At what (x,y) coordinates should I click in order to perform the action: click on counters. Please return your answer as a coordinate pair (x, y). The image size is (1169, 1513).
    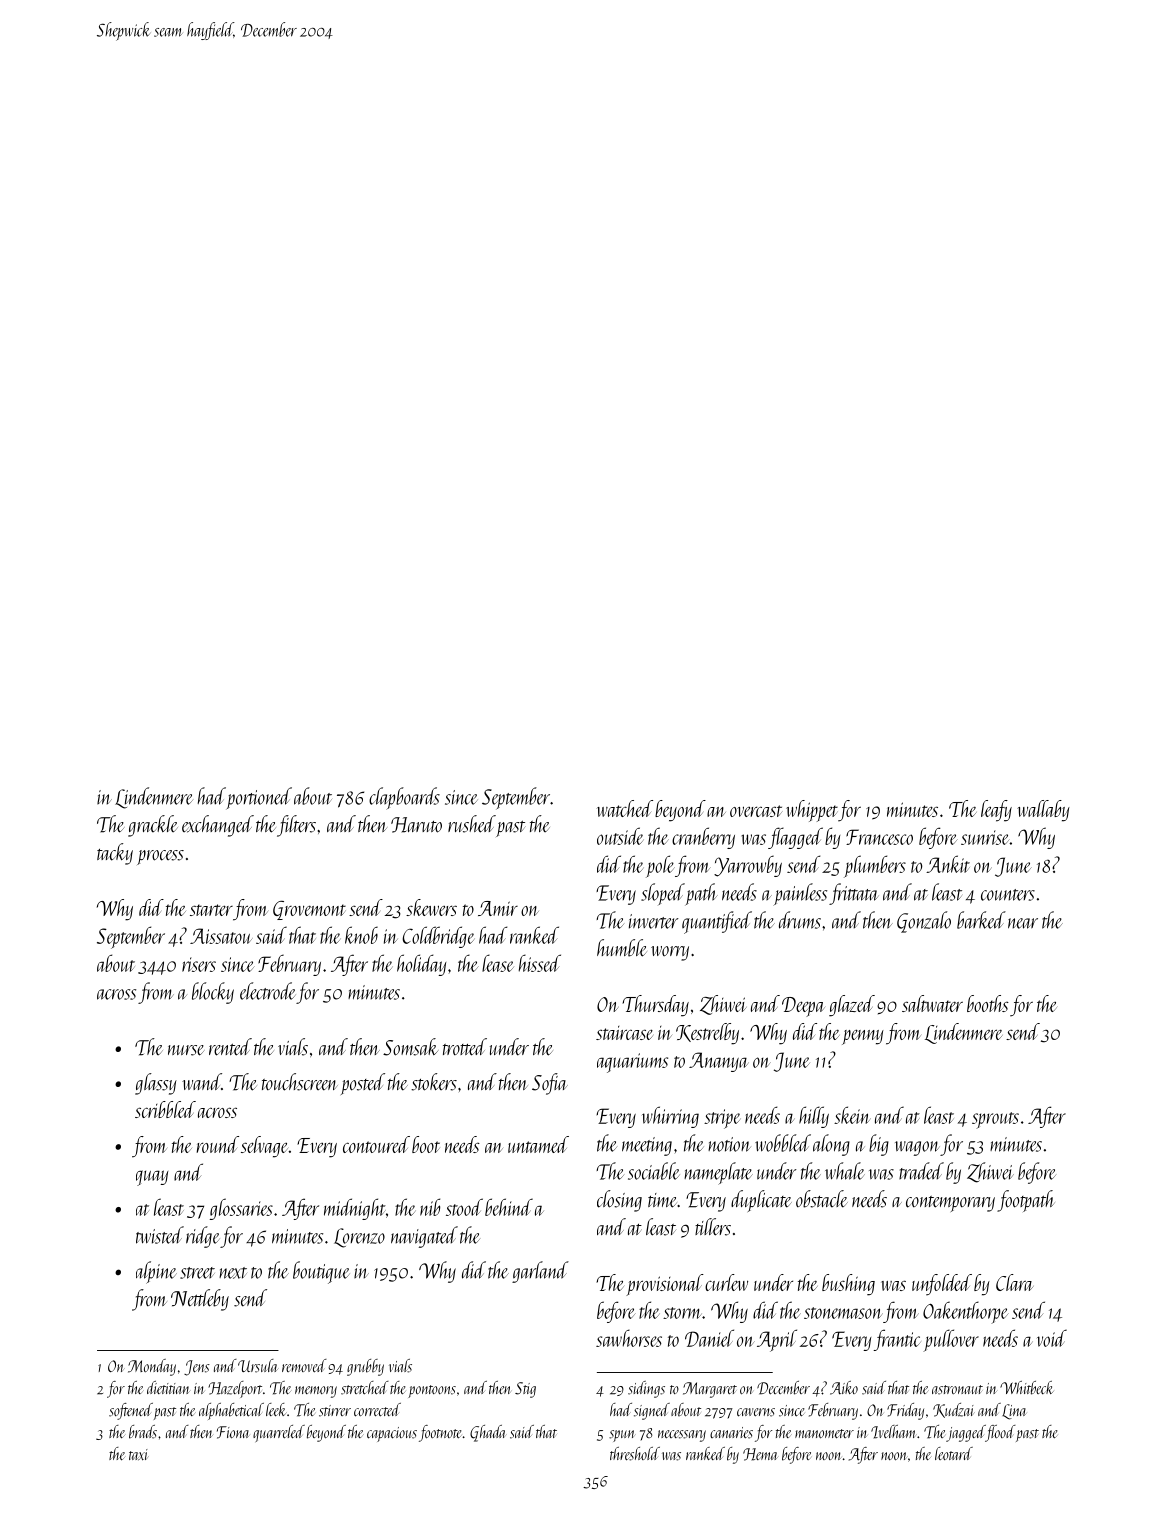
    Looking at the image, I should click on (1008, 895).
